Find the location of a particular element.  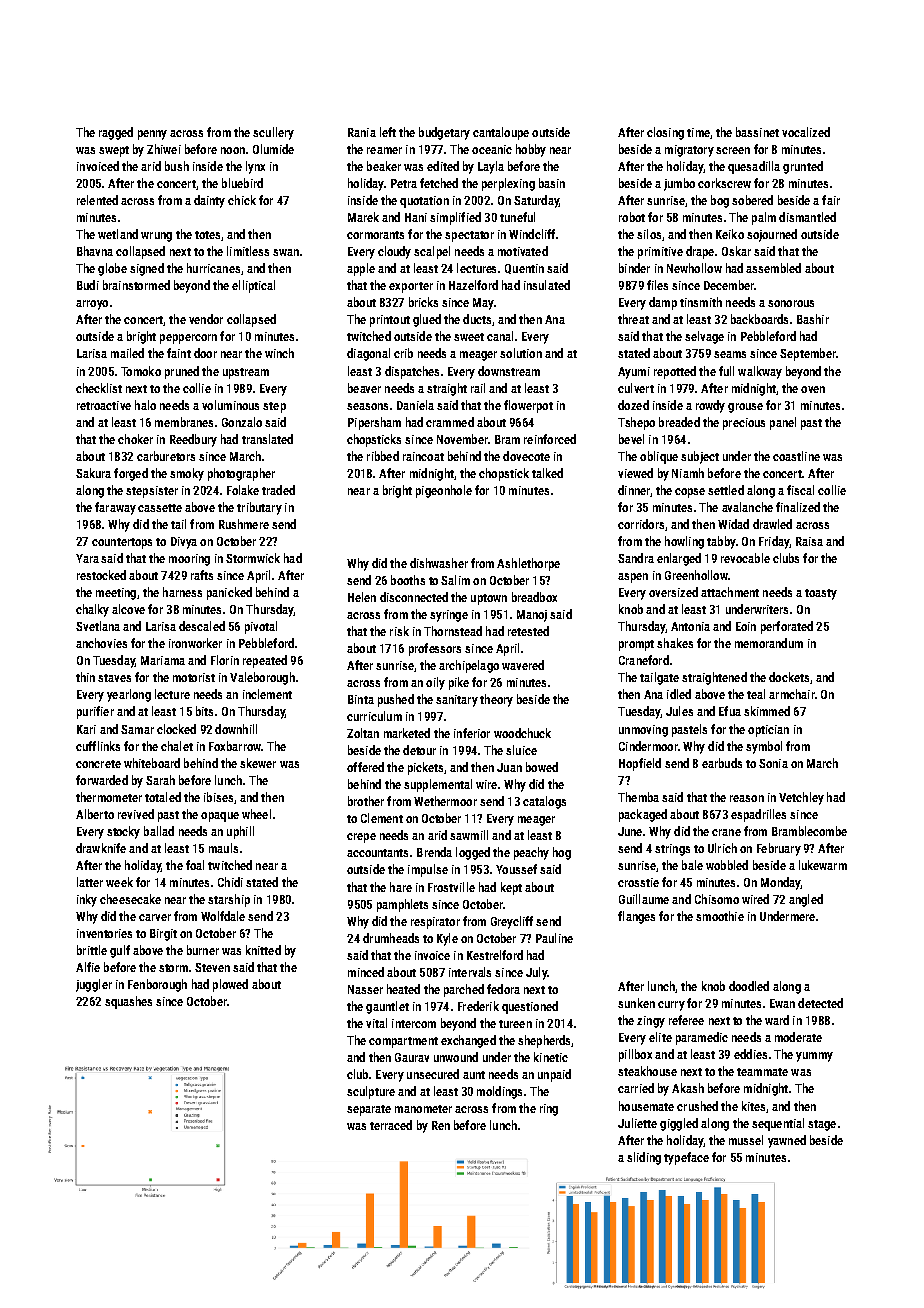

squashes is located at coordinates (128, 1002).
